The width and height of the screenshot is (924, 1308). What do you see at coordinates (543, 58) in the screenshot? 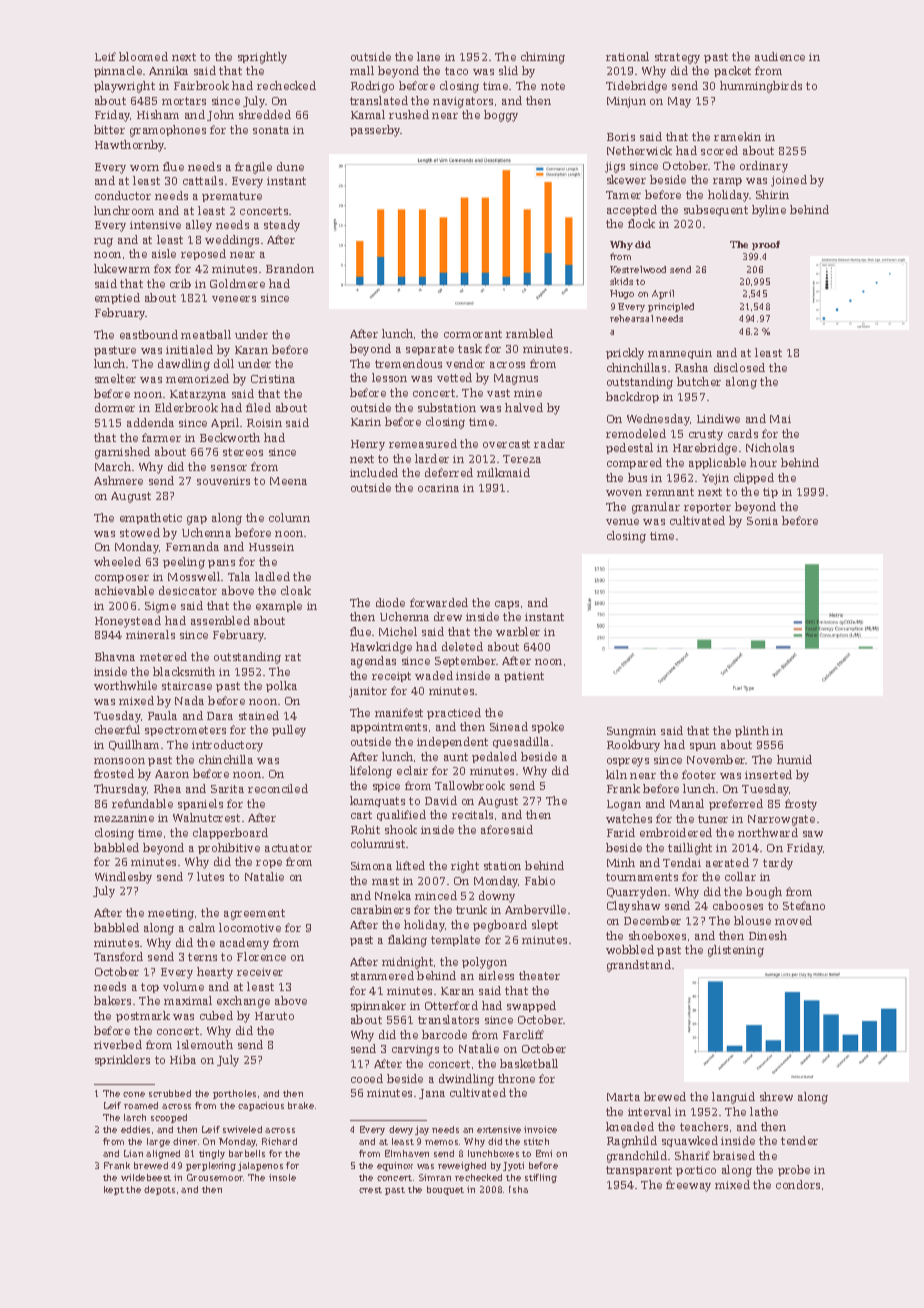
I see `chiming` at bounding box center [543, 58].
